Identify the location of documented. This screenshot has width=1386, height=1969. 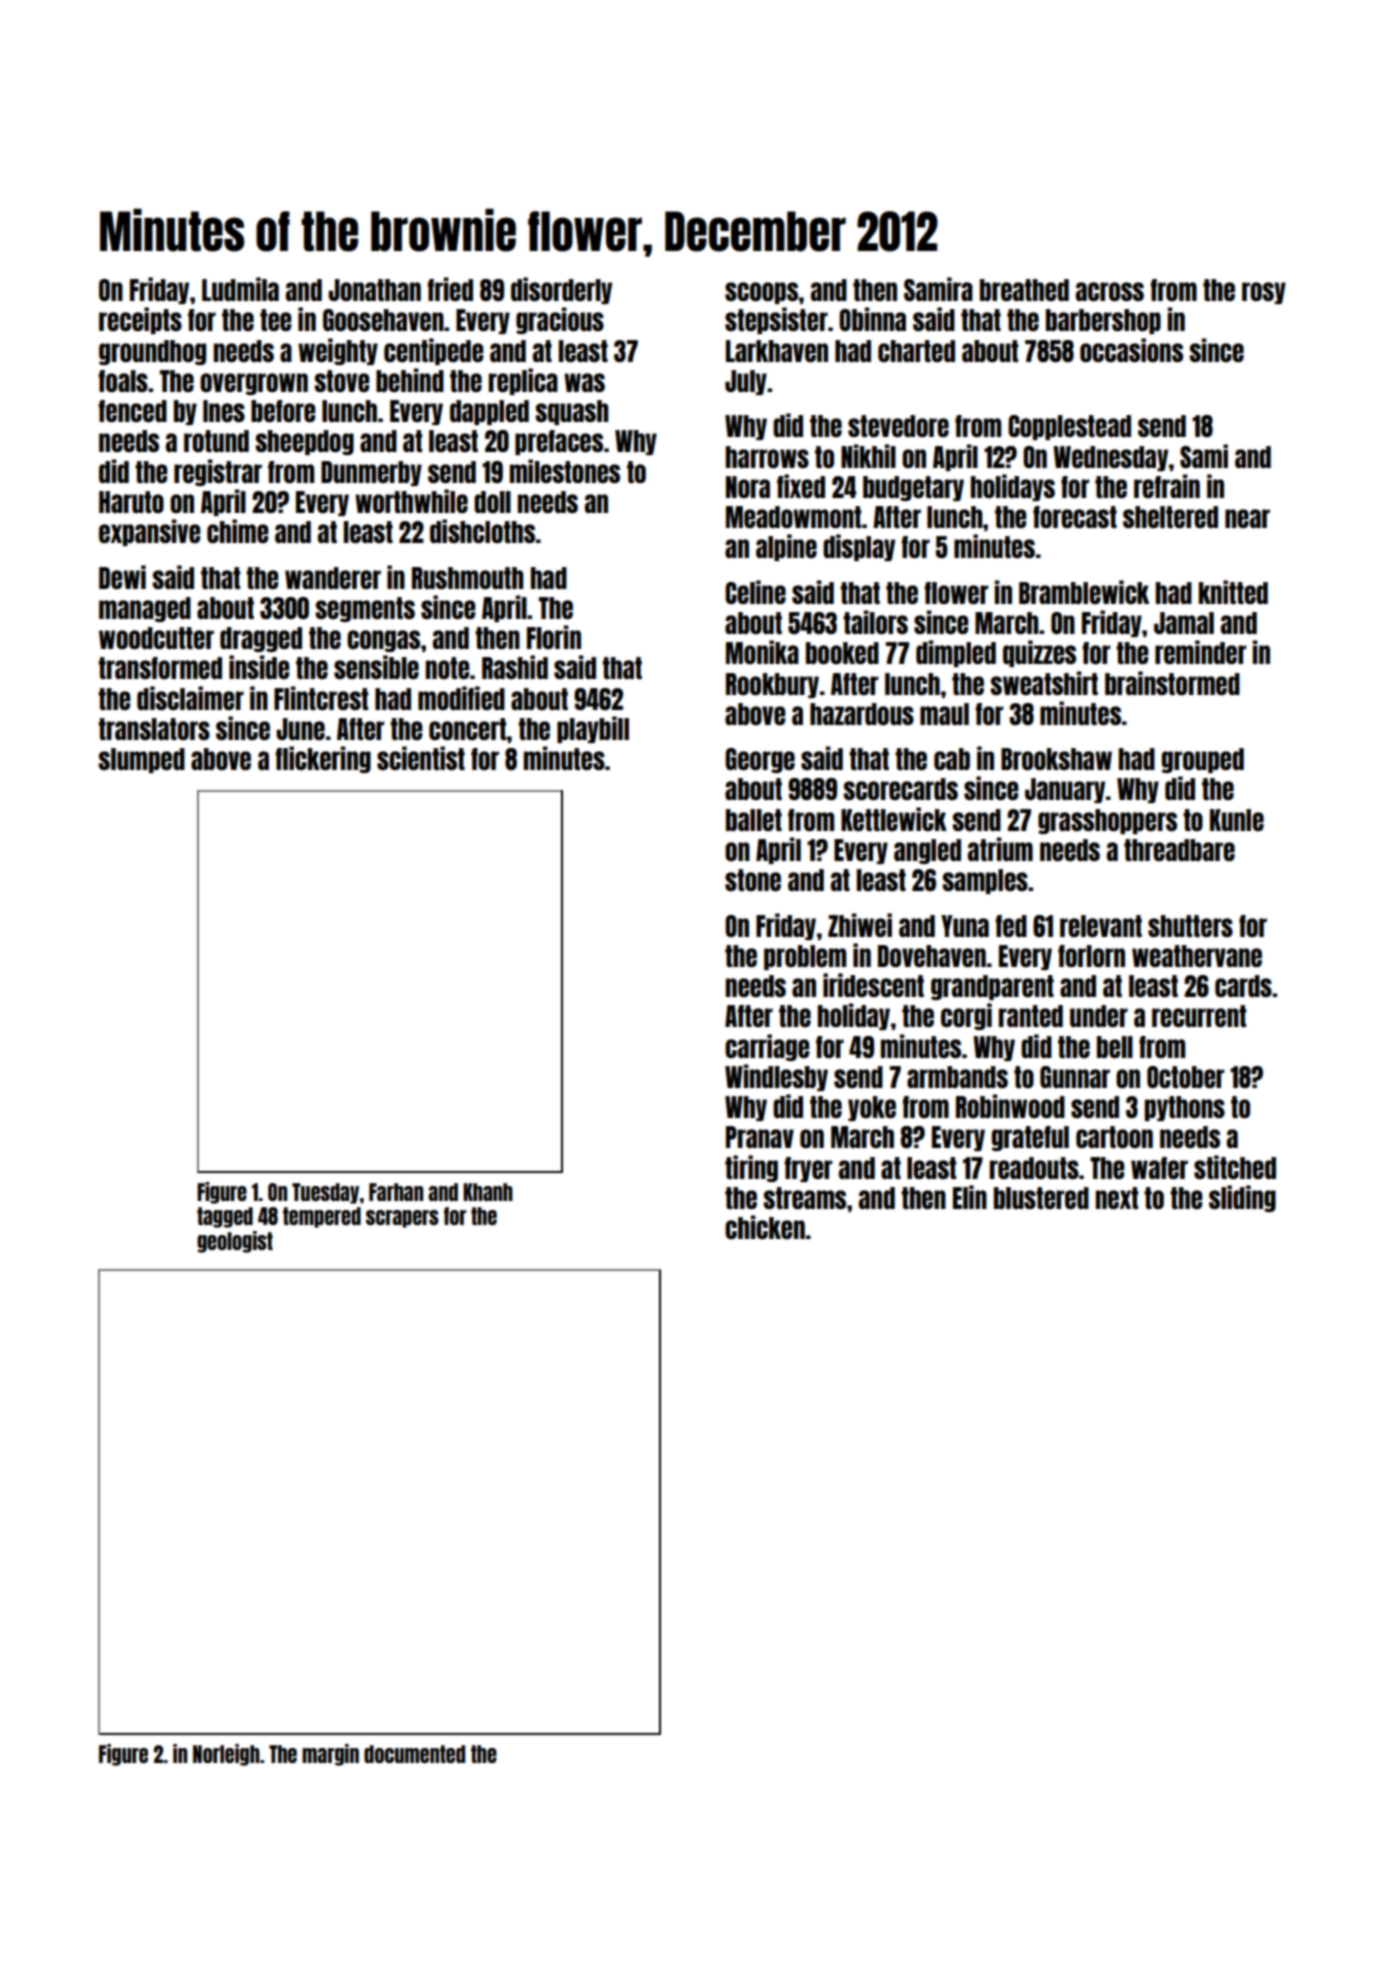
(414, 1754).
